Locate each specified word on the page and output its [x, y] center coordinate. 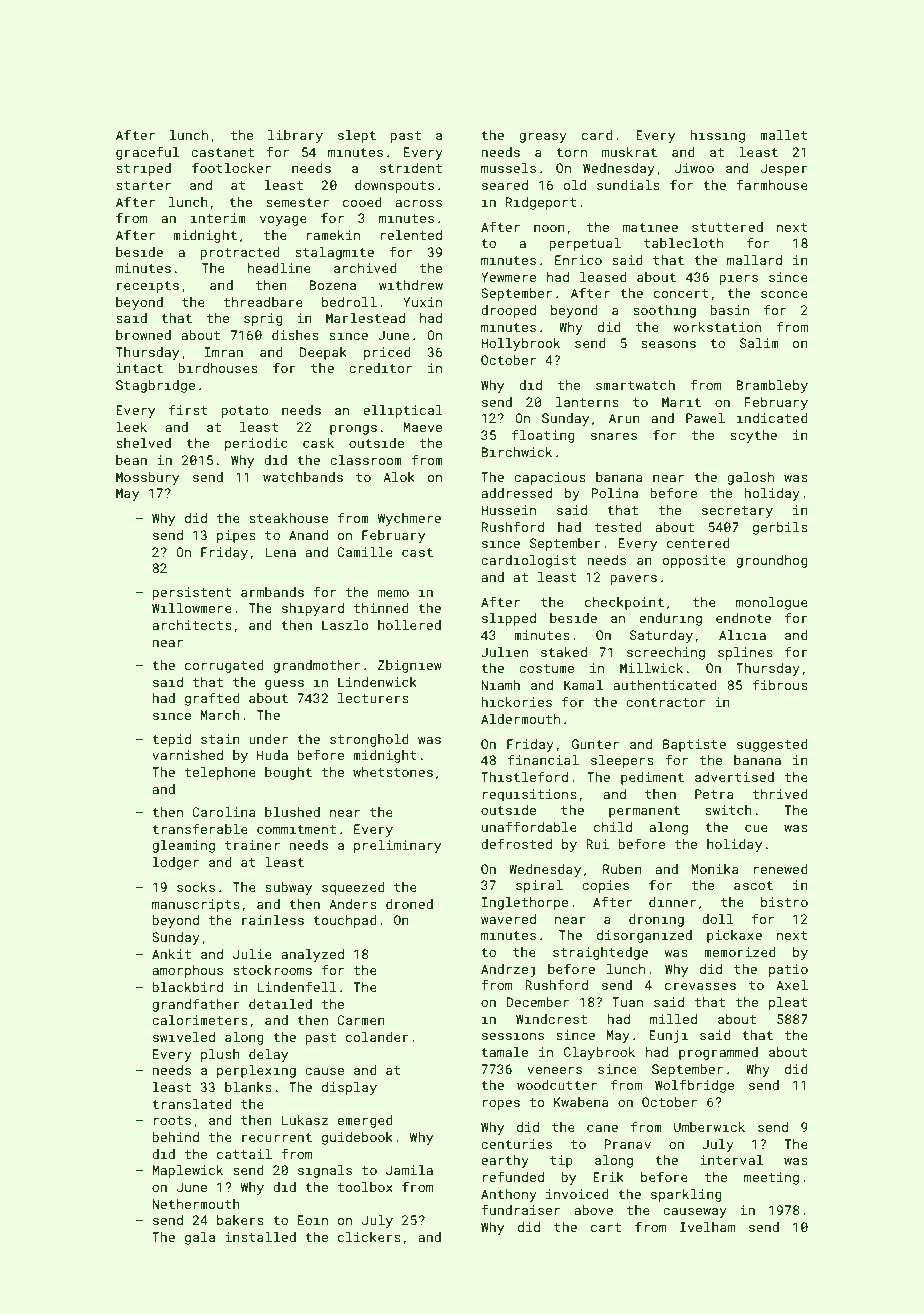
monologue [772, 603]
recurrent [277, 1137]
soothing [664, 311]
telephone [220, 773]
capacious [550, 478]
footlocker [231, 167]
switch [728, 810]
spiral [539, 886]
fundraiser [520, 1209]
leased [603, 277]
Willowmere [192, 608]
